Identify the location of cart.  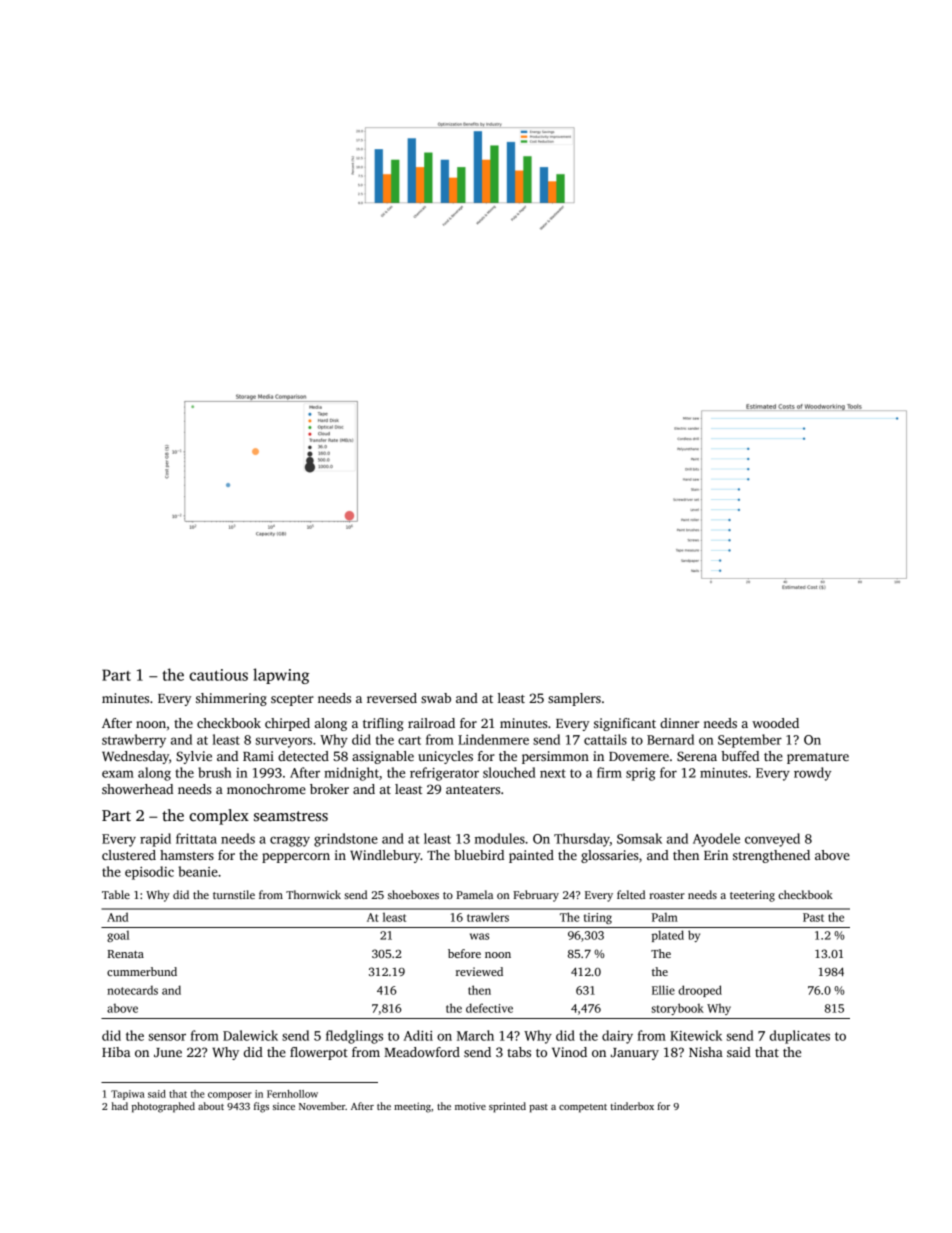
(409, 740).
